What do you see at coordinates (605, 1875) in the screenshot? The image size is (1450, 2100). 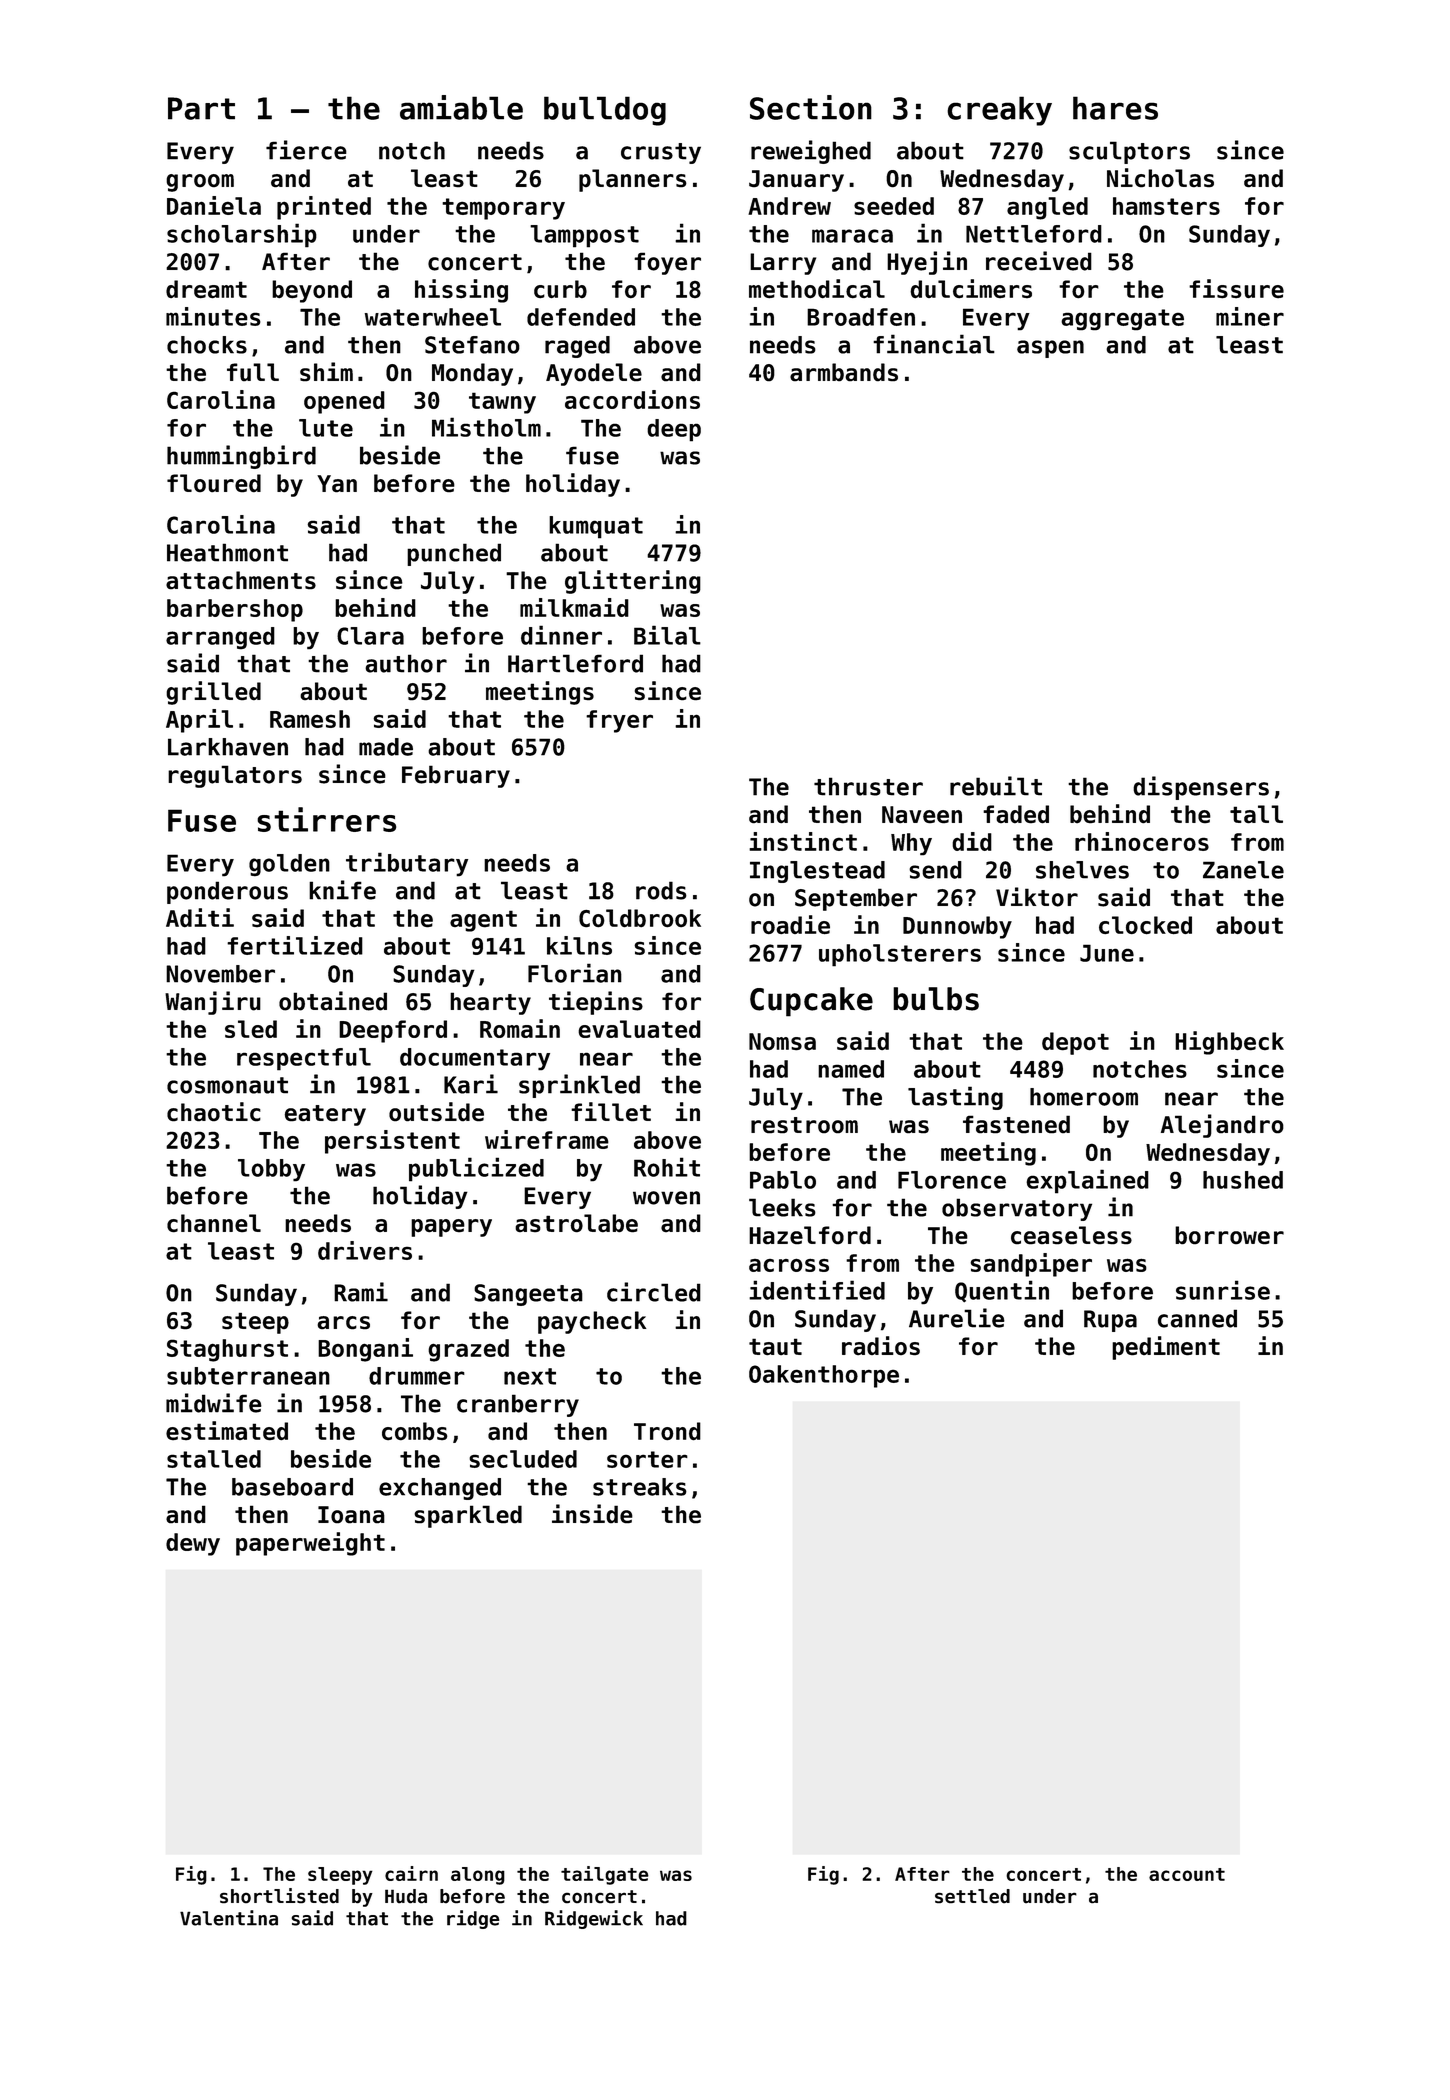 I see `tailgate` at bounding box center [605, 1875].
